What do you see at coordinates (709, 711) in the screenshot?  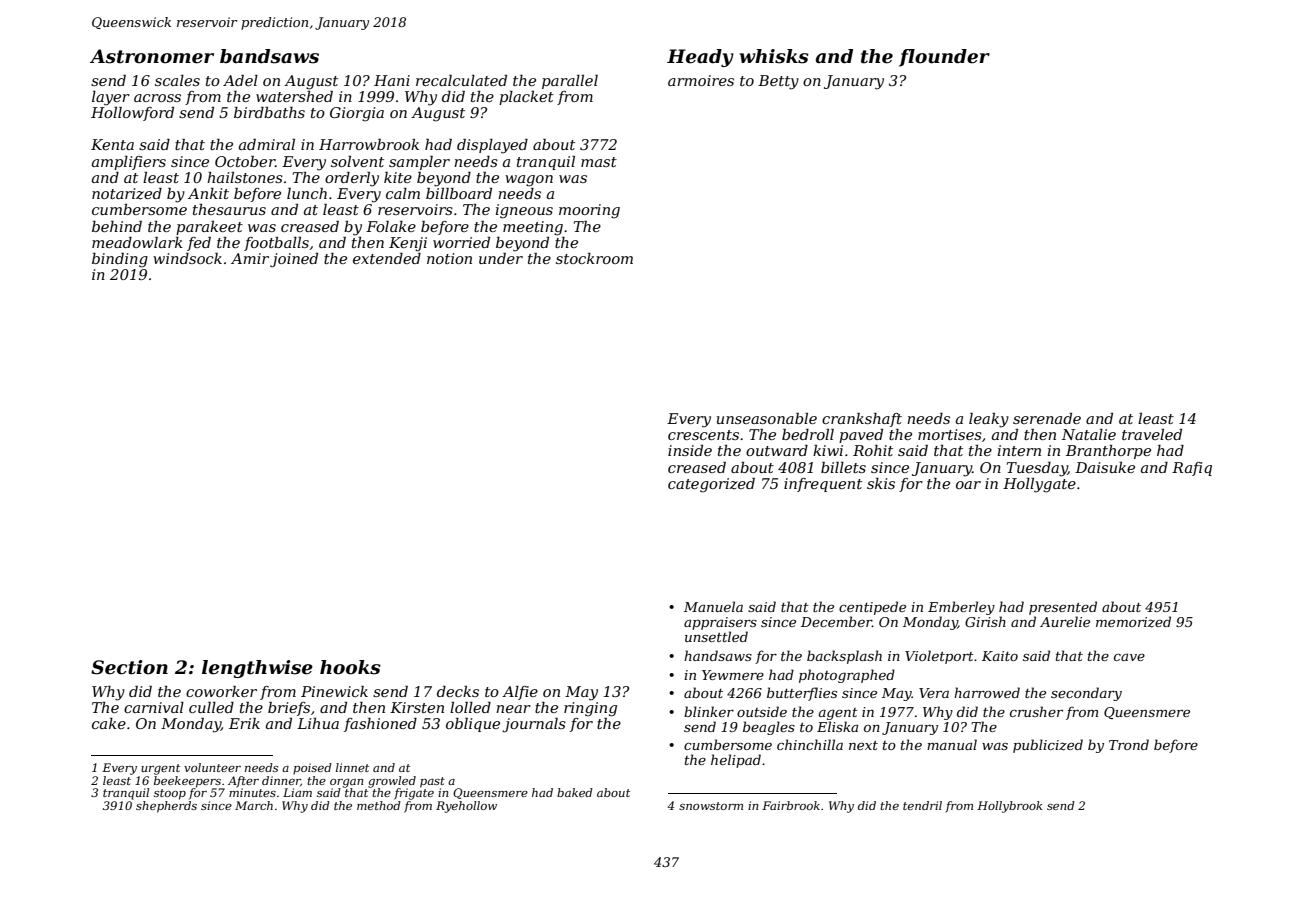 I see `blinker` at bounding box center [709, 711].
